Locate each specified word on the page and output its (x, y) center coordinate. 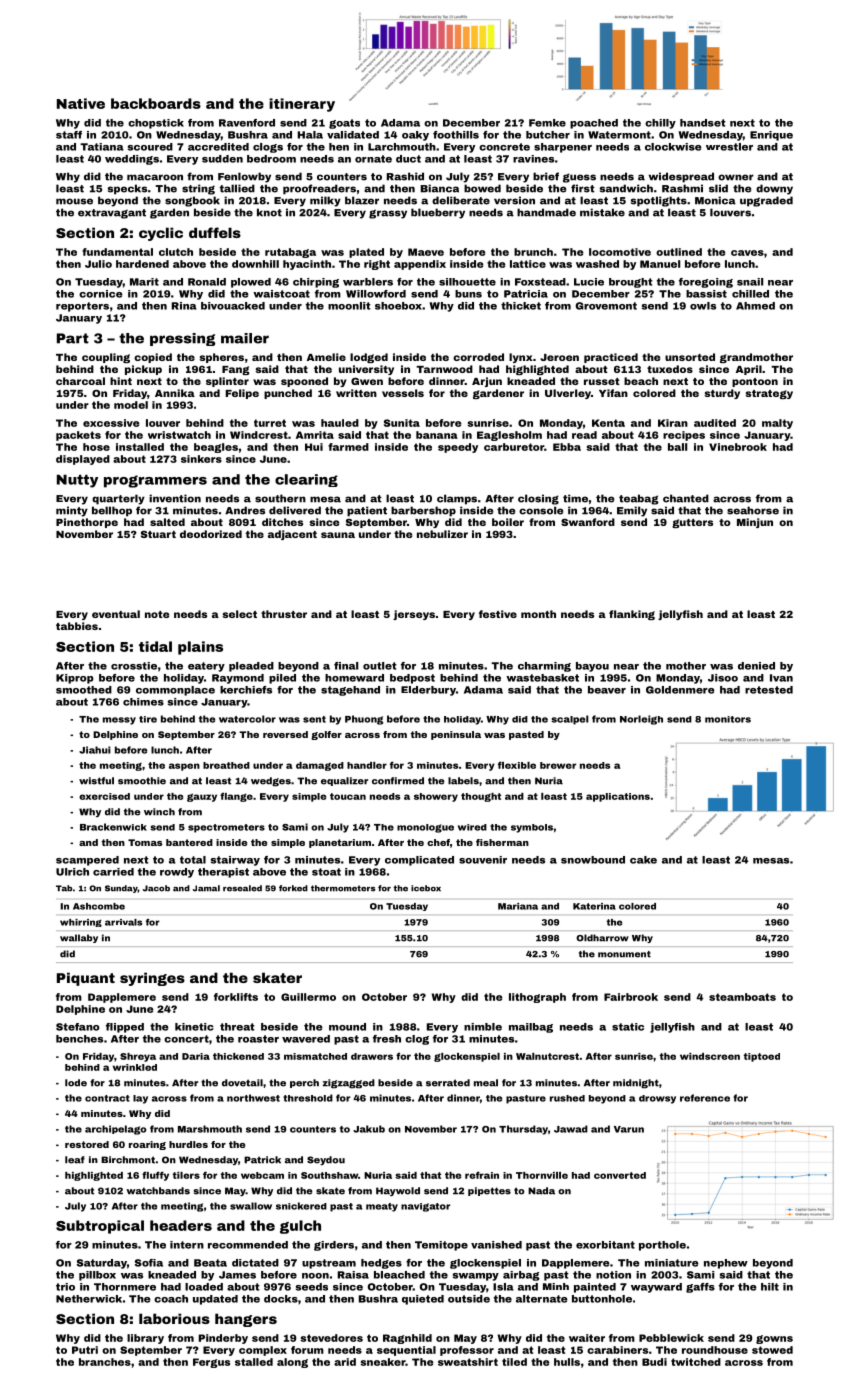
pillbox (97, 1276)
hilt (770, 1287)
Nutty (77, 481)
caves (747, 253)
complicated (419, 861)
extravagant (112, 214)
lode (76, 1083)
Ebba (567, 447)
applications (618, 797)
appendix (420, 265)
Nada (541, 1191)
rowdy (177, 873)
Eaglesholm (509, 436)
